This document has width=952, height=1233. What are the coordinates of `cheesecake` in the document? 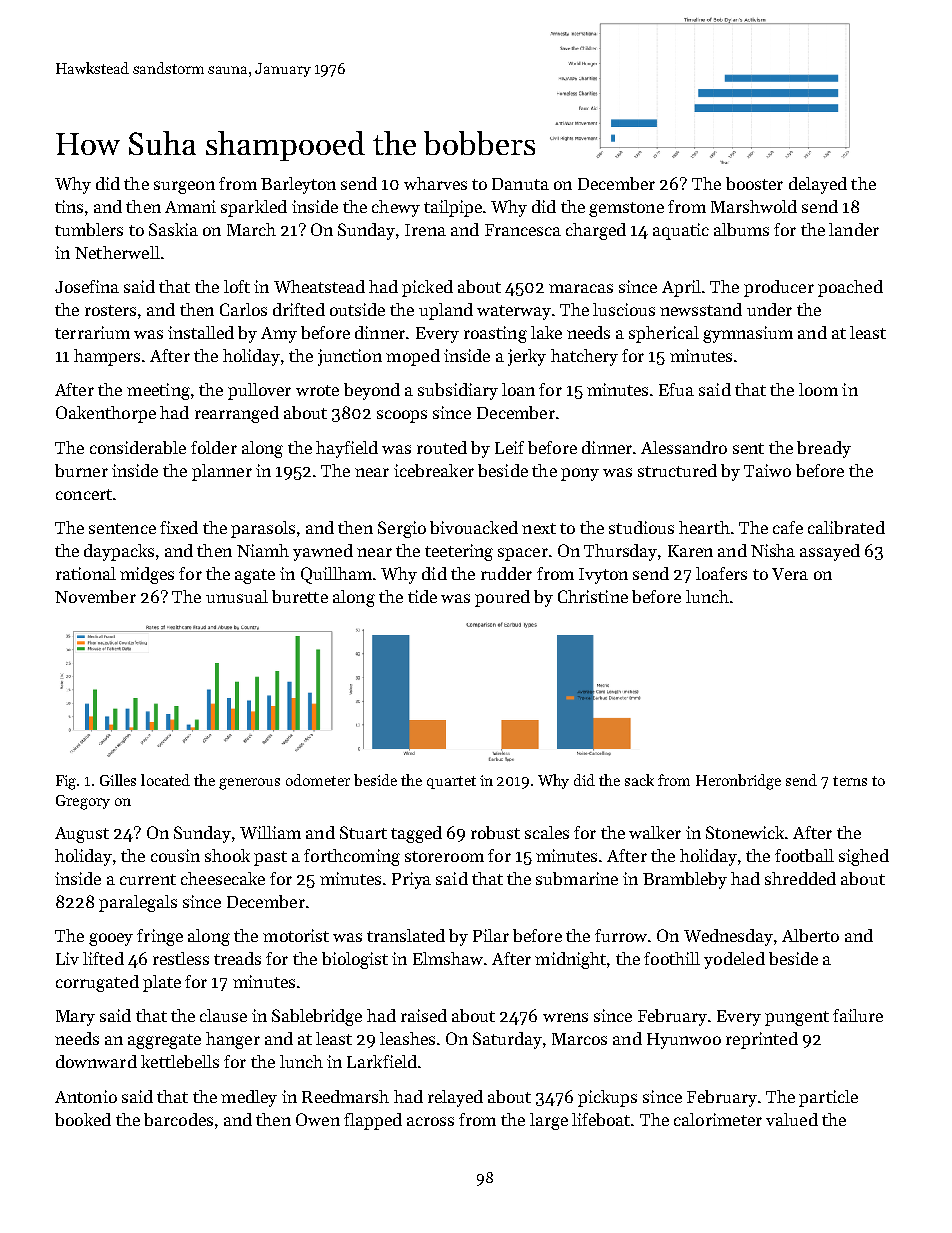 It's located at (223, 878).
